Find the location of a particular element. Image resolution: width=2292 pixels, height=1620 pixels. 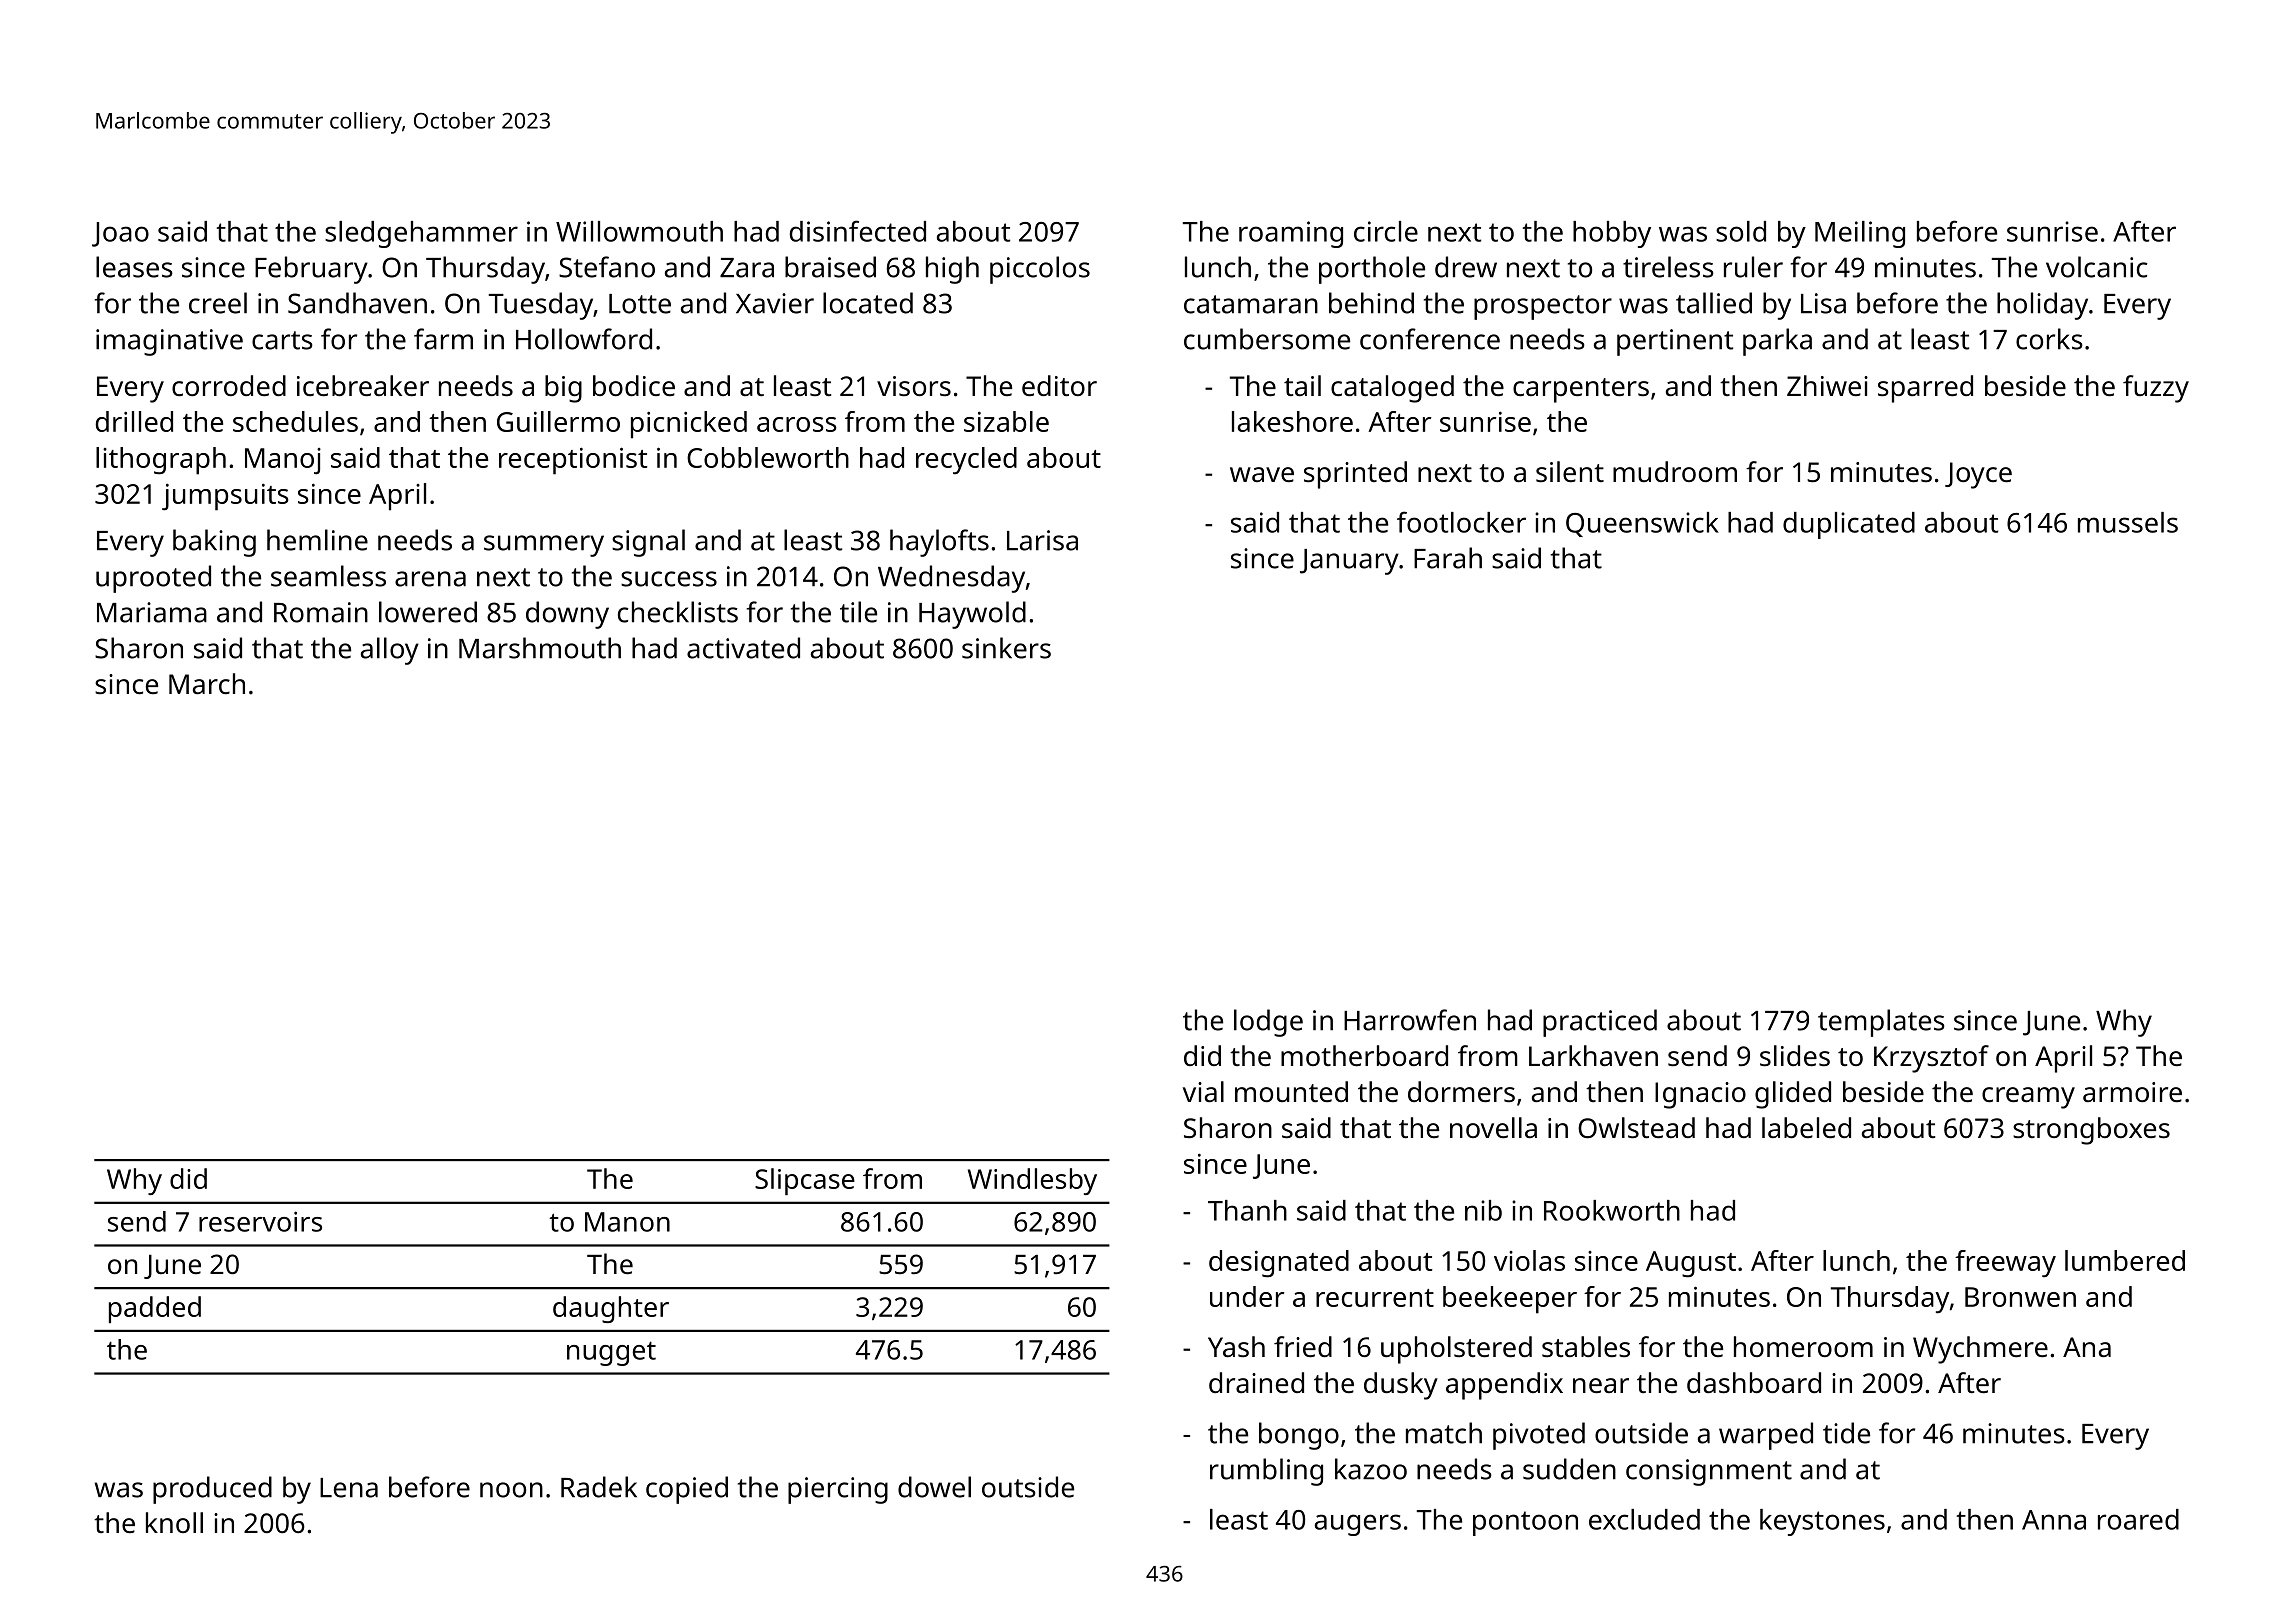

Anna is located at coordinates (2054, 1520).
